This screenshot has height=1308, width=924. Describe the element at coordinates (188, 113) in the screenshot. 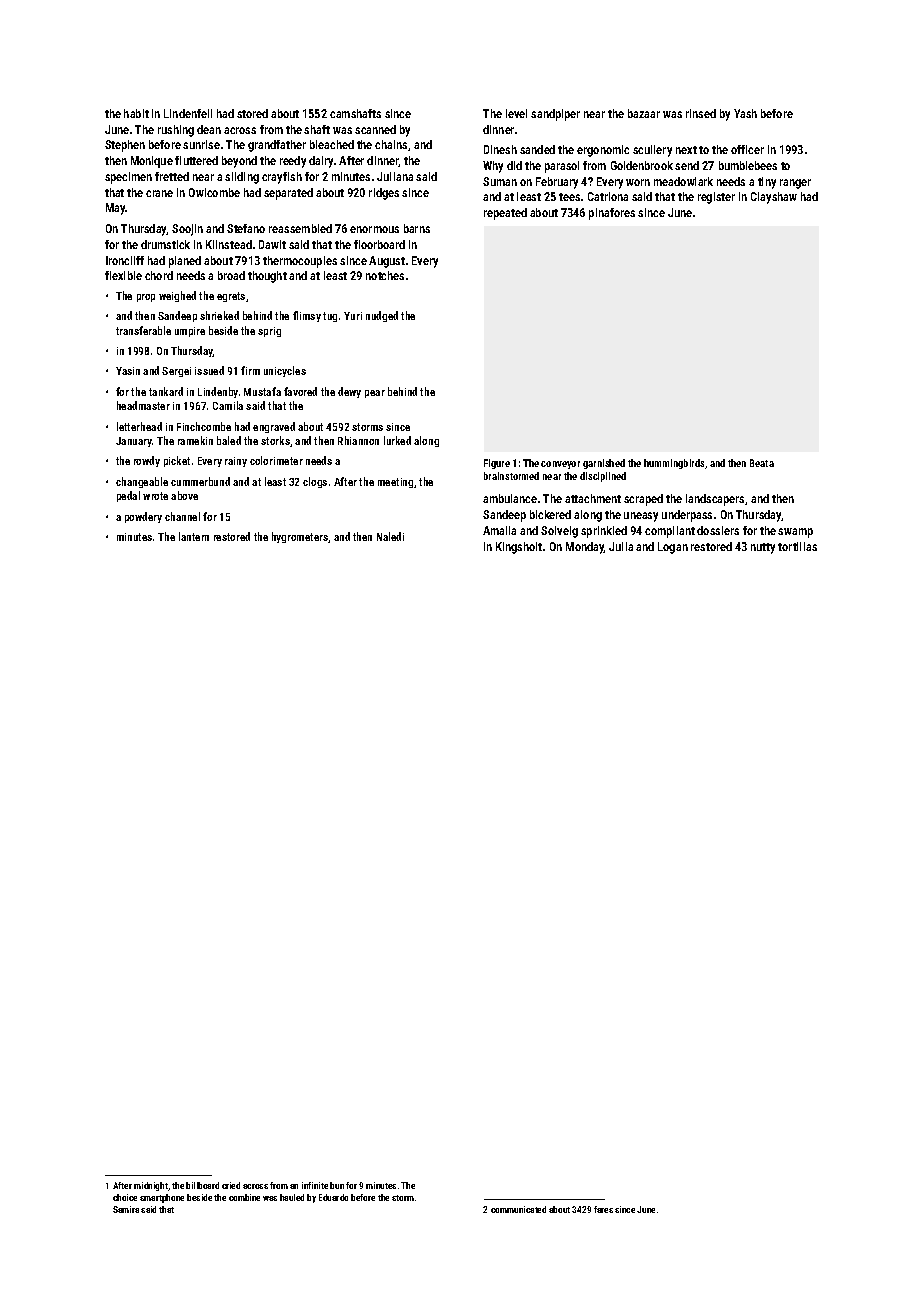

I see `Lindenfell` at that location.
